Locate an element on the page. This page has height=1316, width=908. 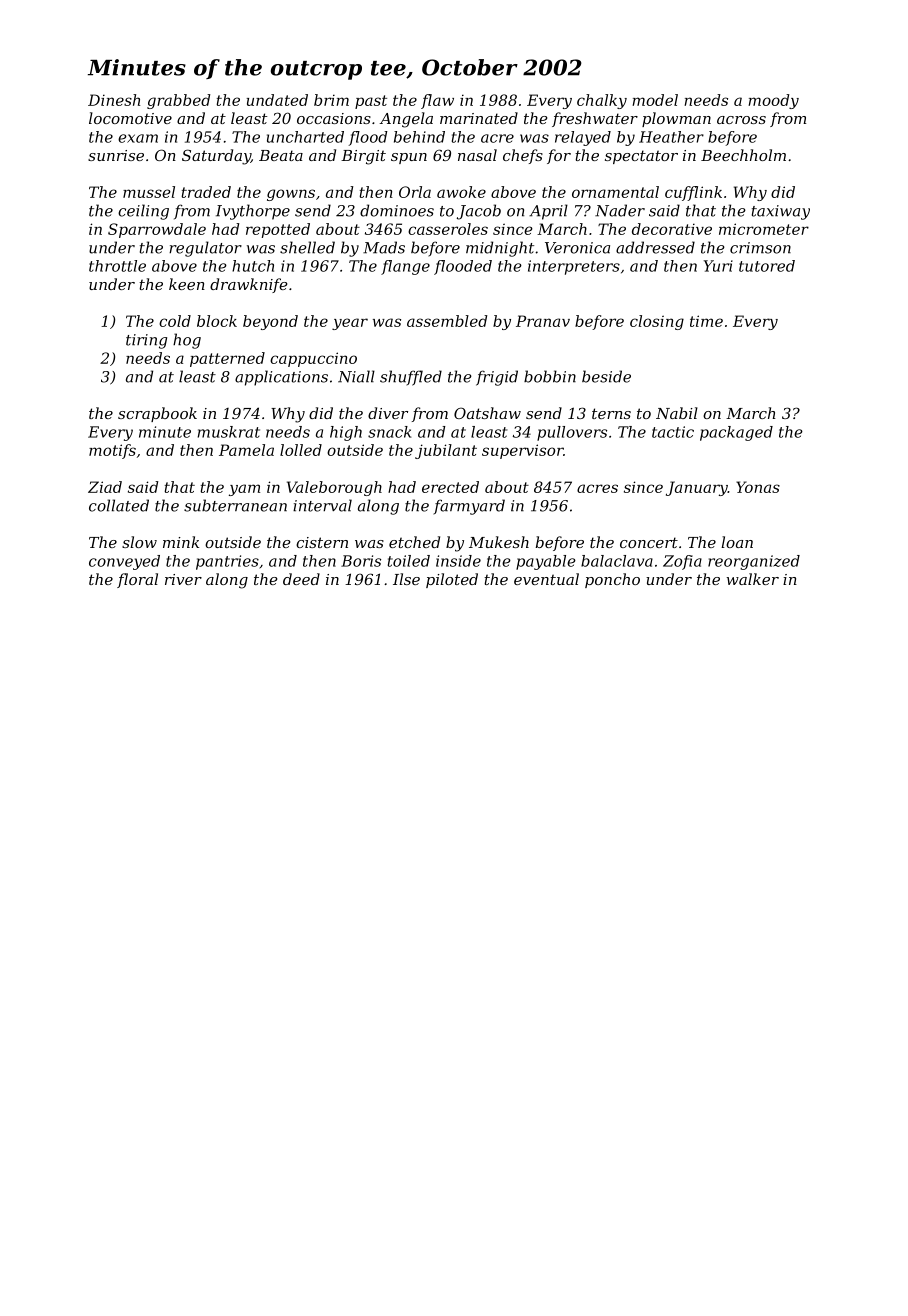
across is located at coordinates (741, 120).
